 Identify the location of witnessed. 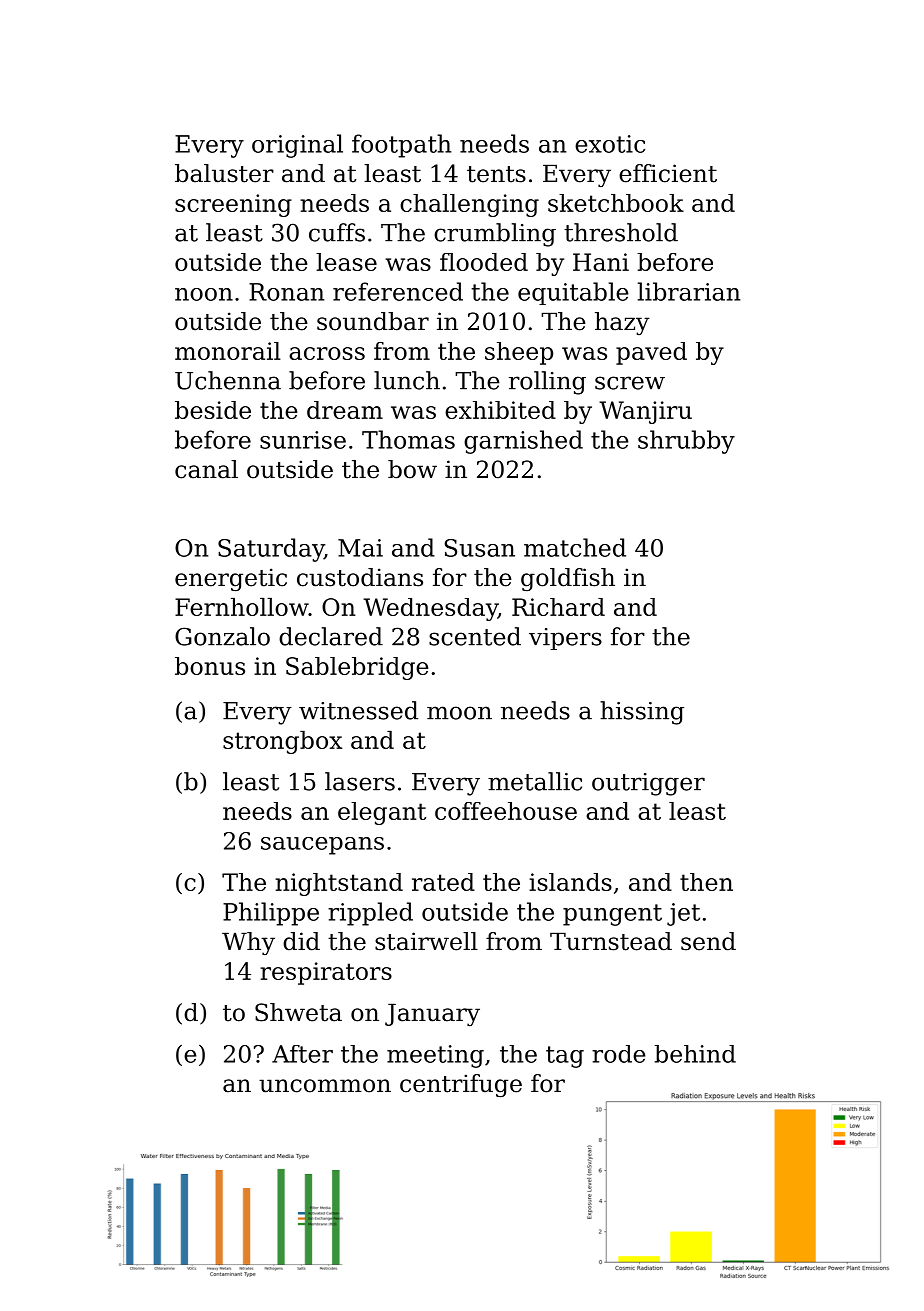
(358, 710).
